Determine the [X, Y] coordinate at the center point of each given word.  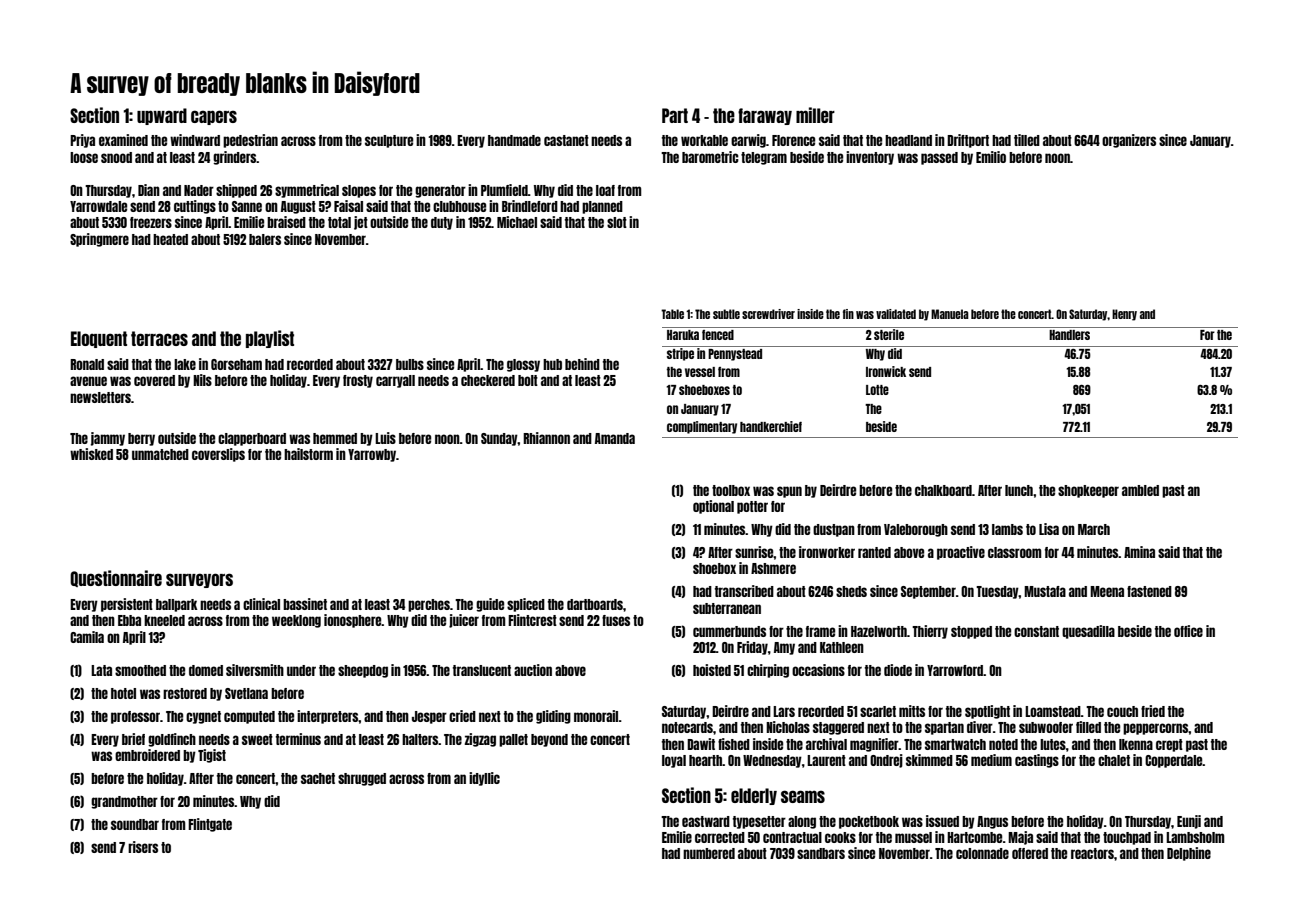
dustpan [834, 530]
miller [815, 115]
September [928, 592]
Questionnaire [116, 578]
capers [214, 117]
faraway [765, 116]
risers [143, 847]
